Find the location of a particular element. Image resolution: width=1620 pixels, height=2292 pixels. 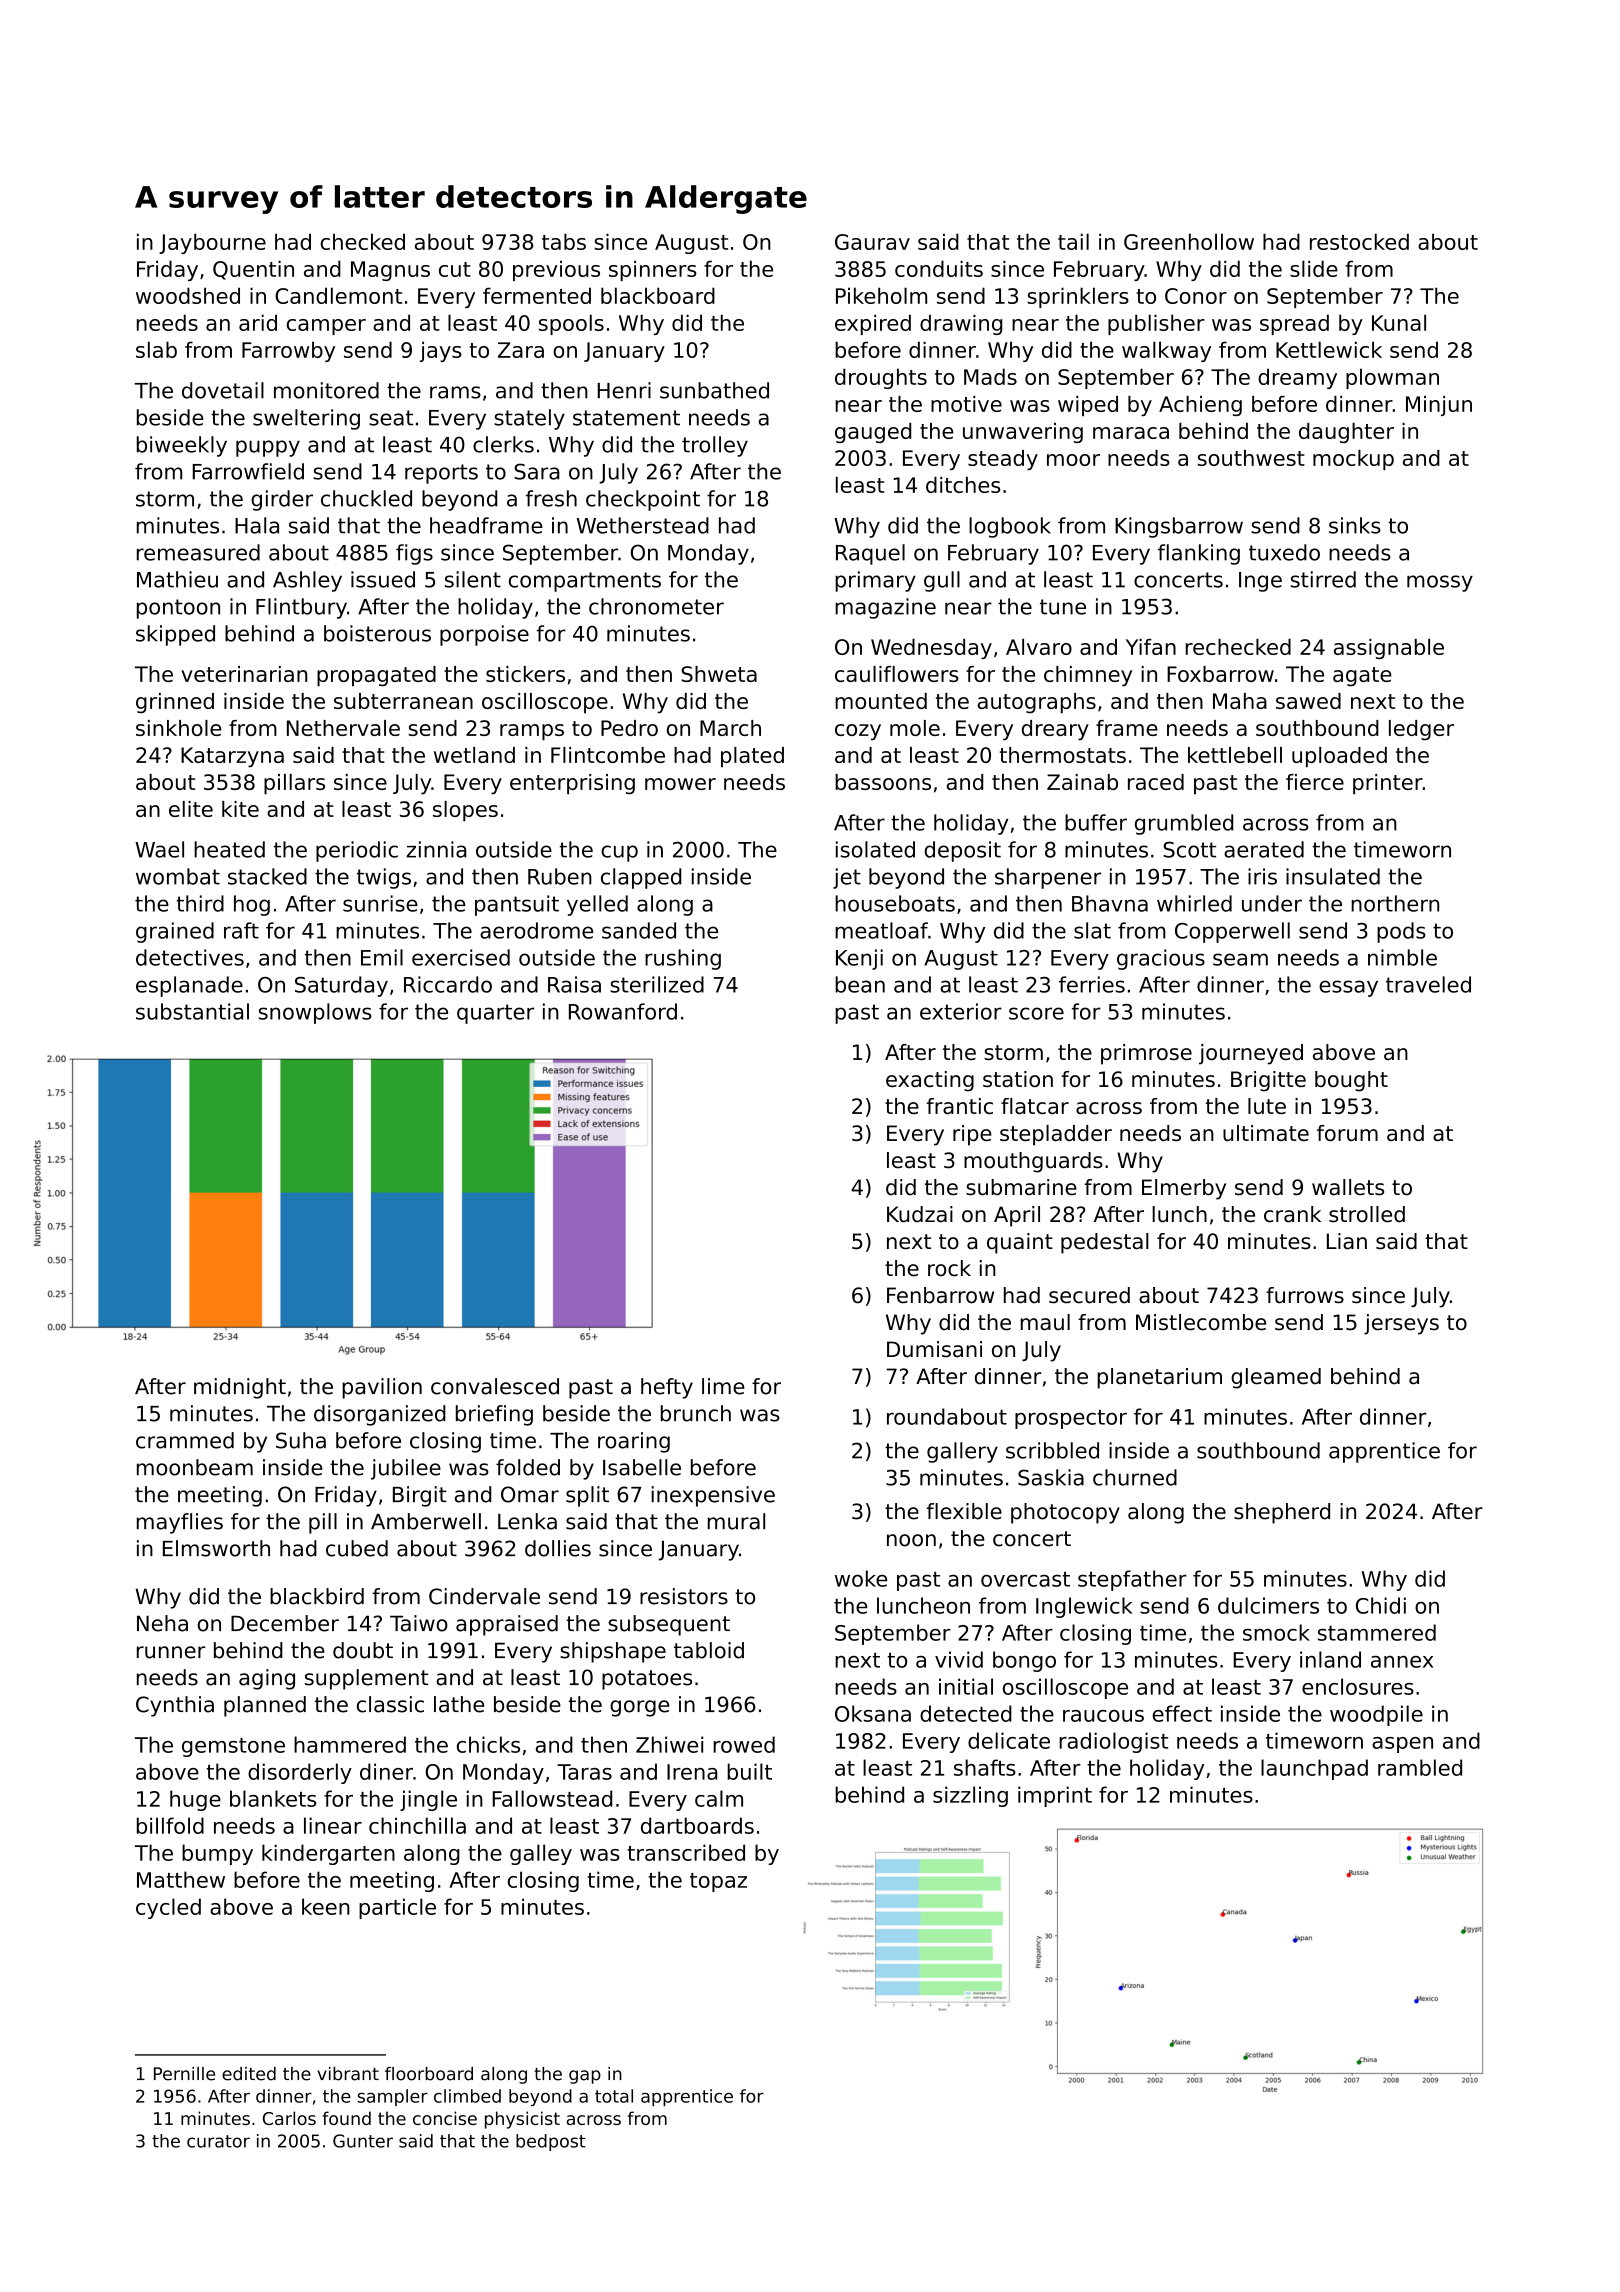

sizzling is located at coordinates (970, 1796).
